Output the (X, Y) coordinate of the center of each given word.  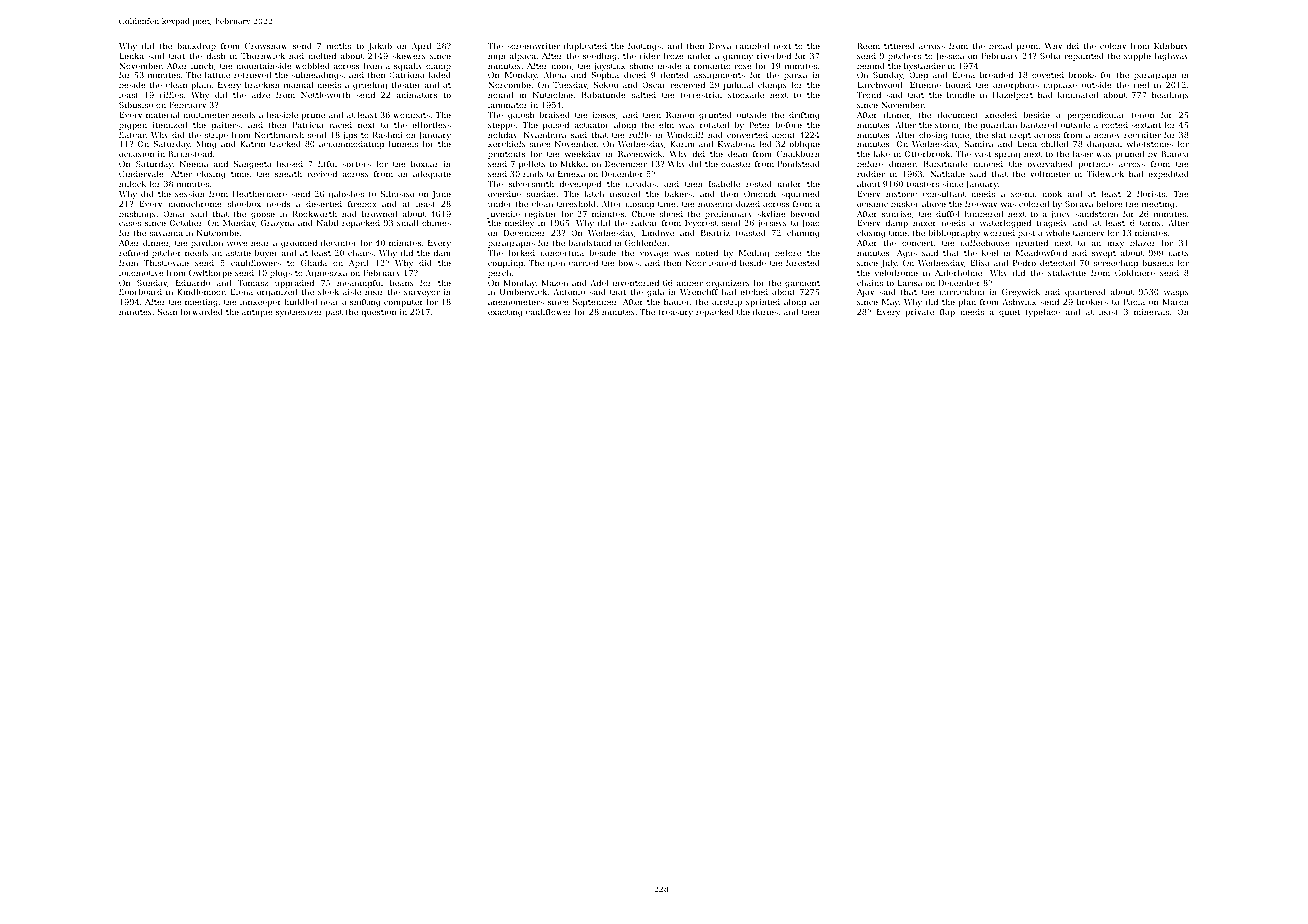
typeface (1043, 313)
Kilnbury (1171, 47)
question (378, 313)
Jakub (380, 47)
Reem (868, 46)
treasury (676, 313)
